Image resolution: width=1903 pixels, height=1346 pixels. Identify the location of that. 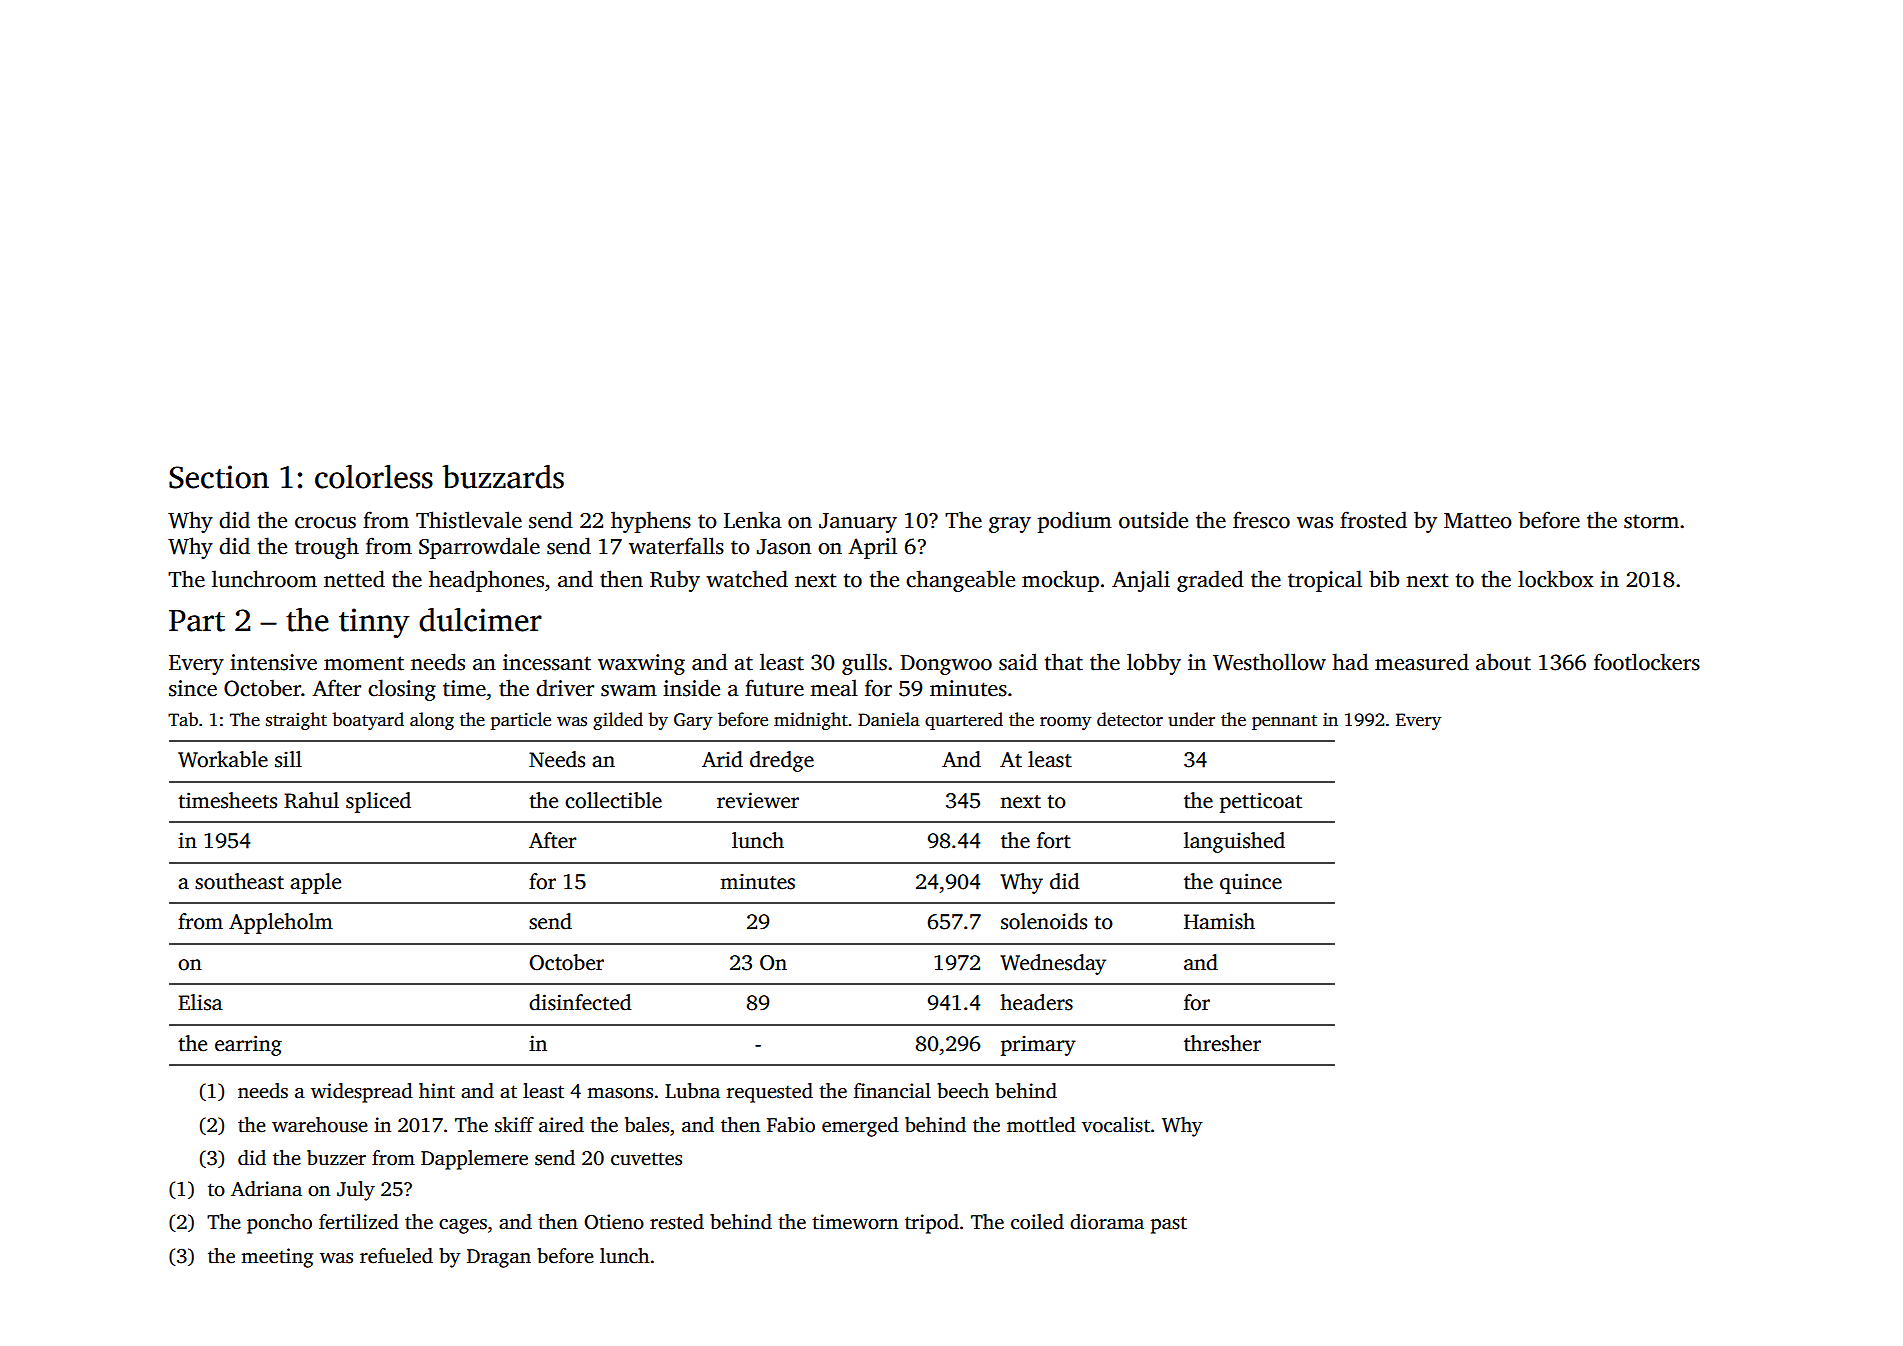
(1064, 662).
